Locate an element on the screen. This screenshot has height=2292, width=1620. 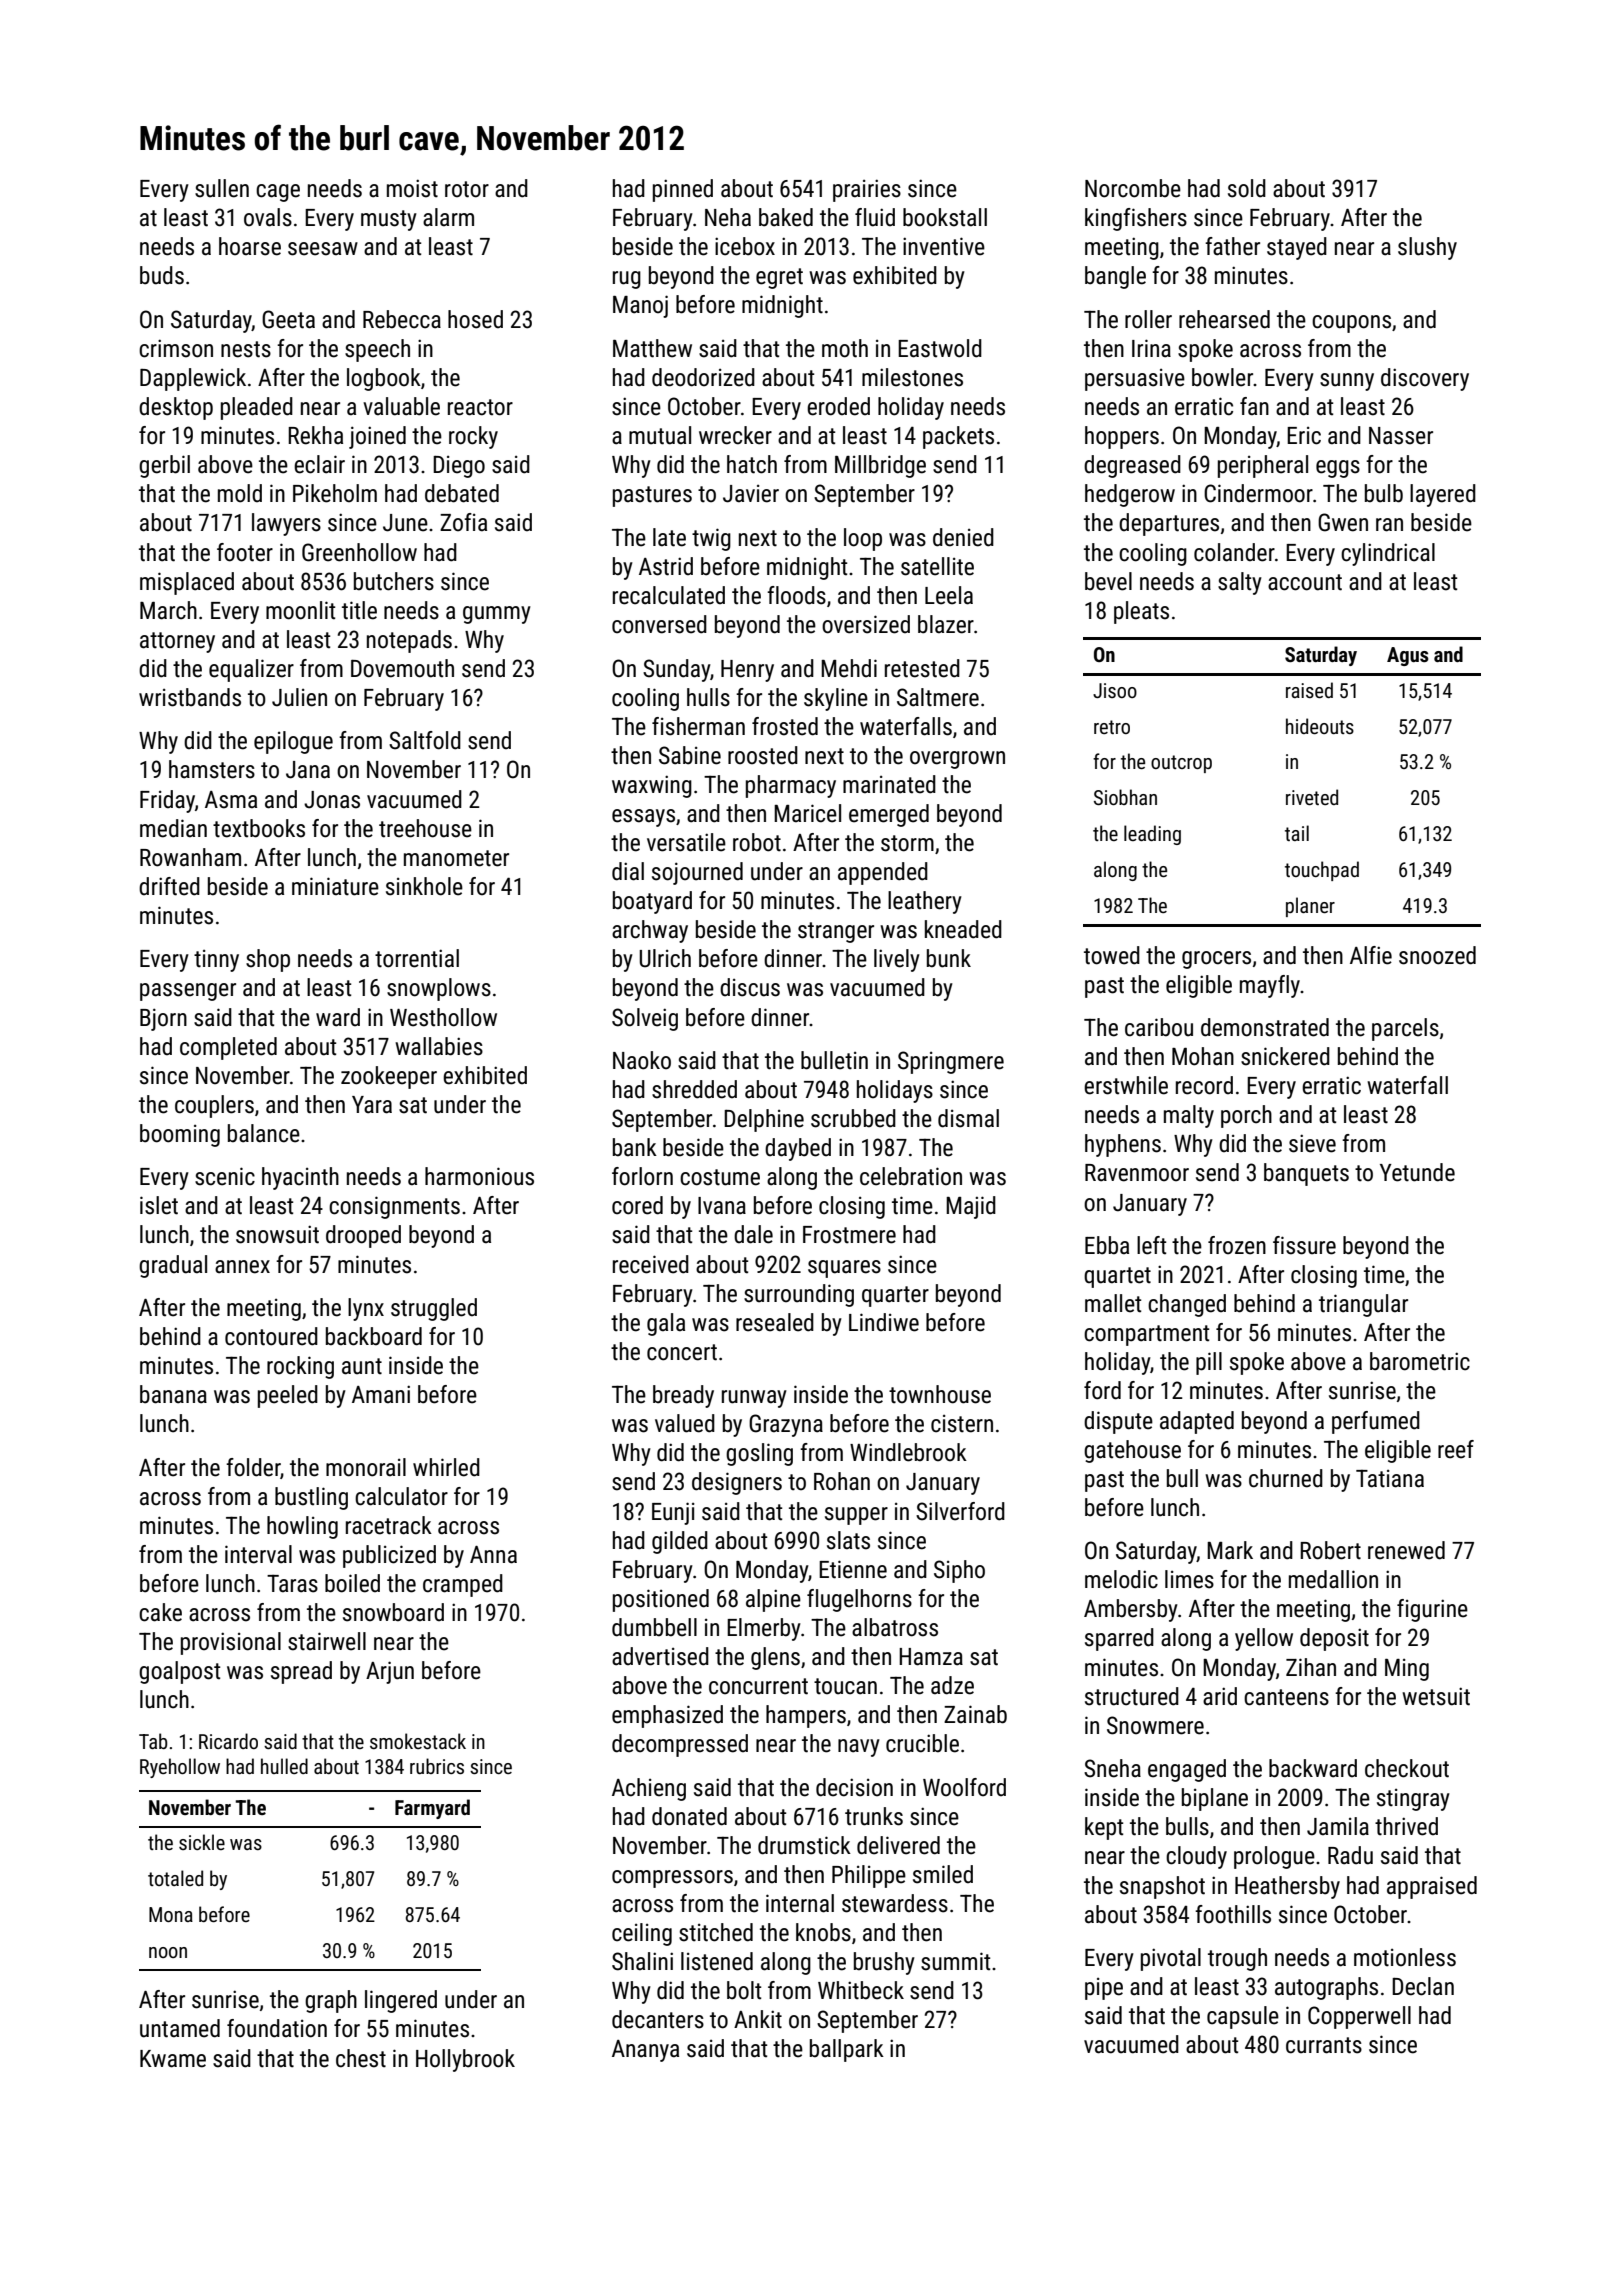
Frostmere is located at coordinates (849, 1235).
